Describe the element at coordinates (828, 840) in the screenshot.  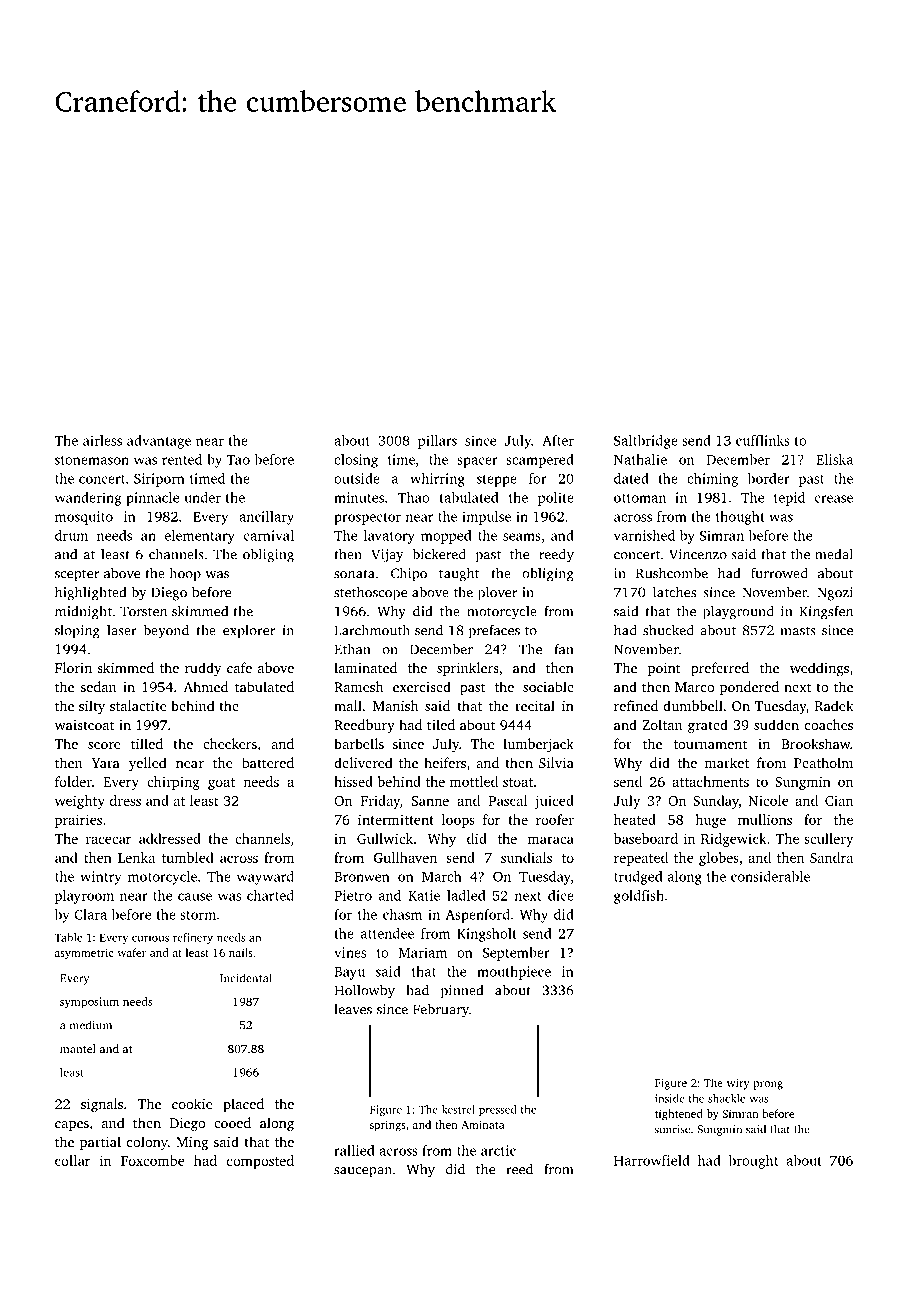
I see `scullery` at that location.
